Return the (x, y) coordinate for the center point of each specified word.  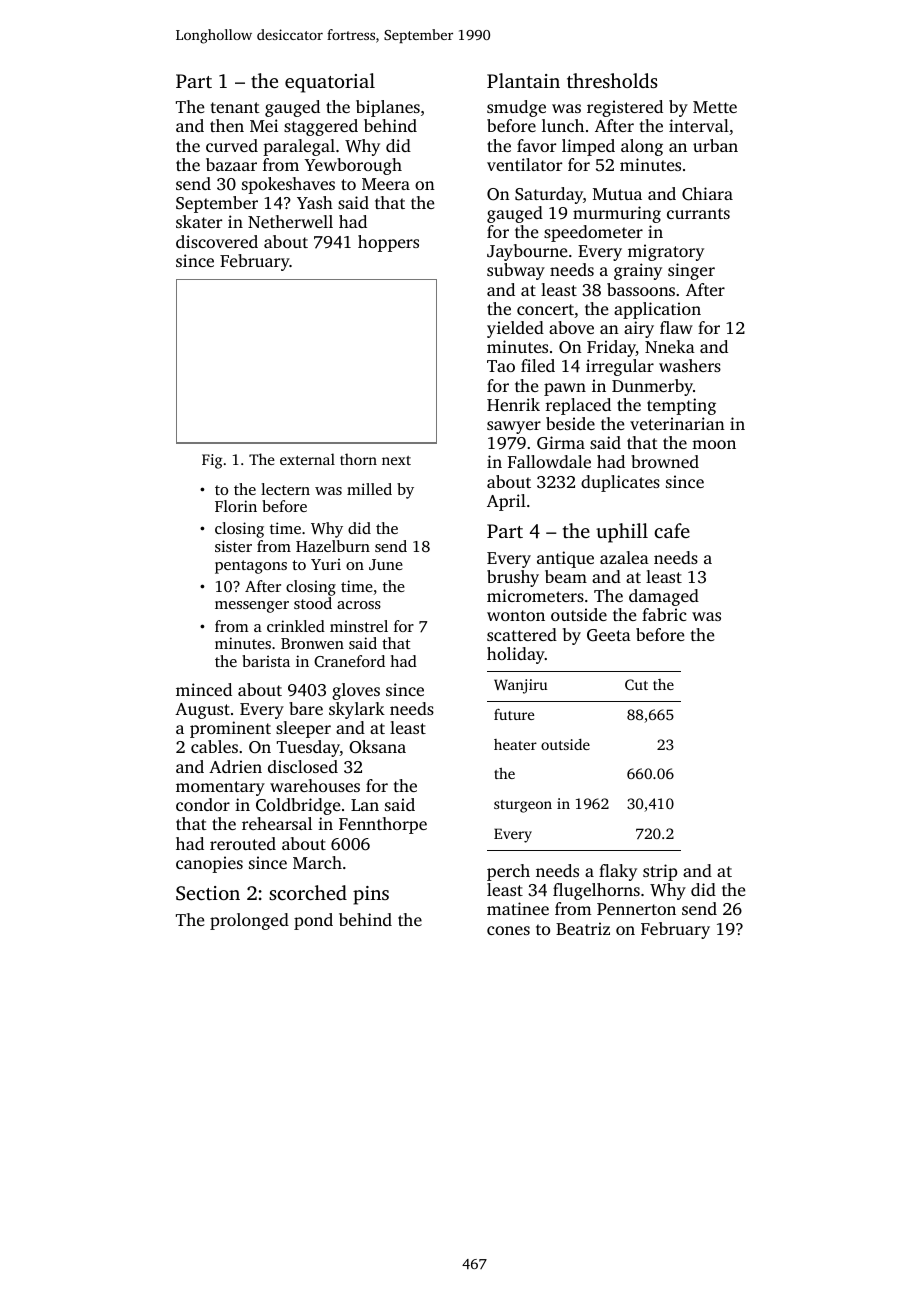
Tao (501, 366)
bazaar (231, 164)
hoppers (388, 243)
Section (208, 893)
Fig (212, 461)
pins (371, 895)
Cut (636, 684)
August (202, 711)
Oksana (377, 747)
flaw (676, 327)
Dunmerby (652, 387)
